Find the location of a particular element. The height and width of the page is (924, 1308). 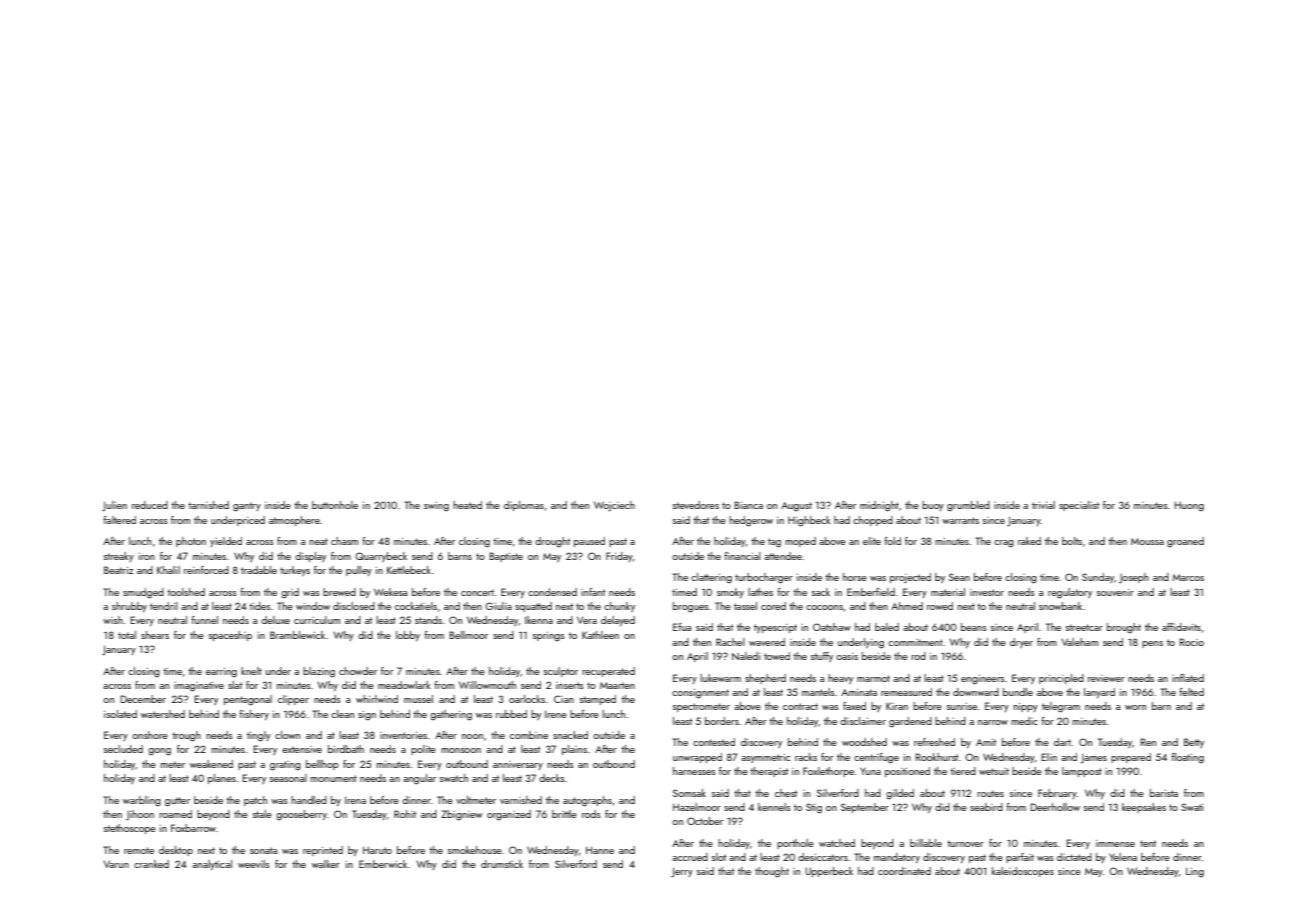

Betty is located at coordinates (1194, 743).
